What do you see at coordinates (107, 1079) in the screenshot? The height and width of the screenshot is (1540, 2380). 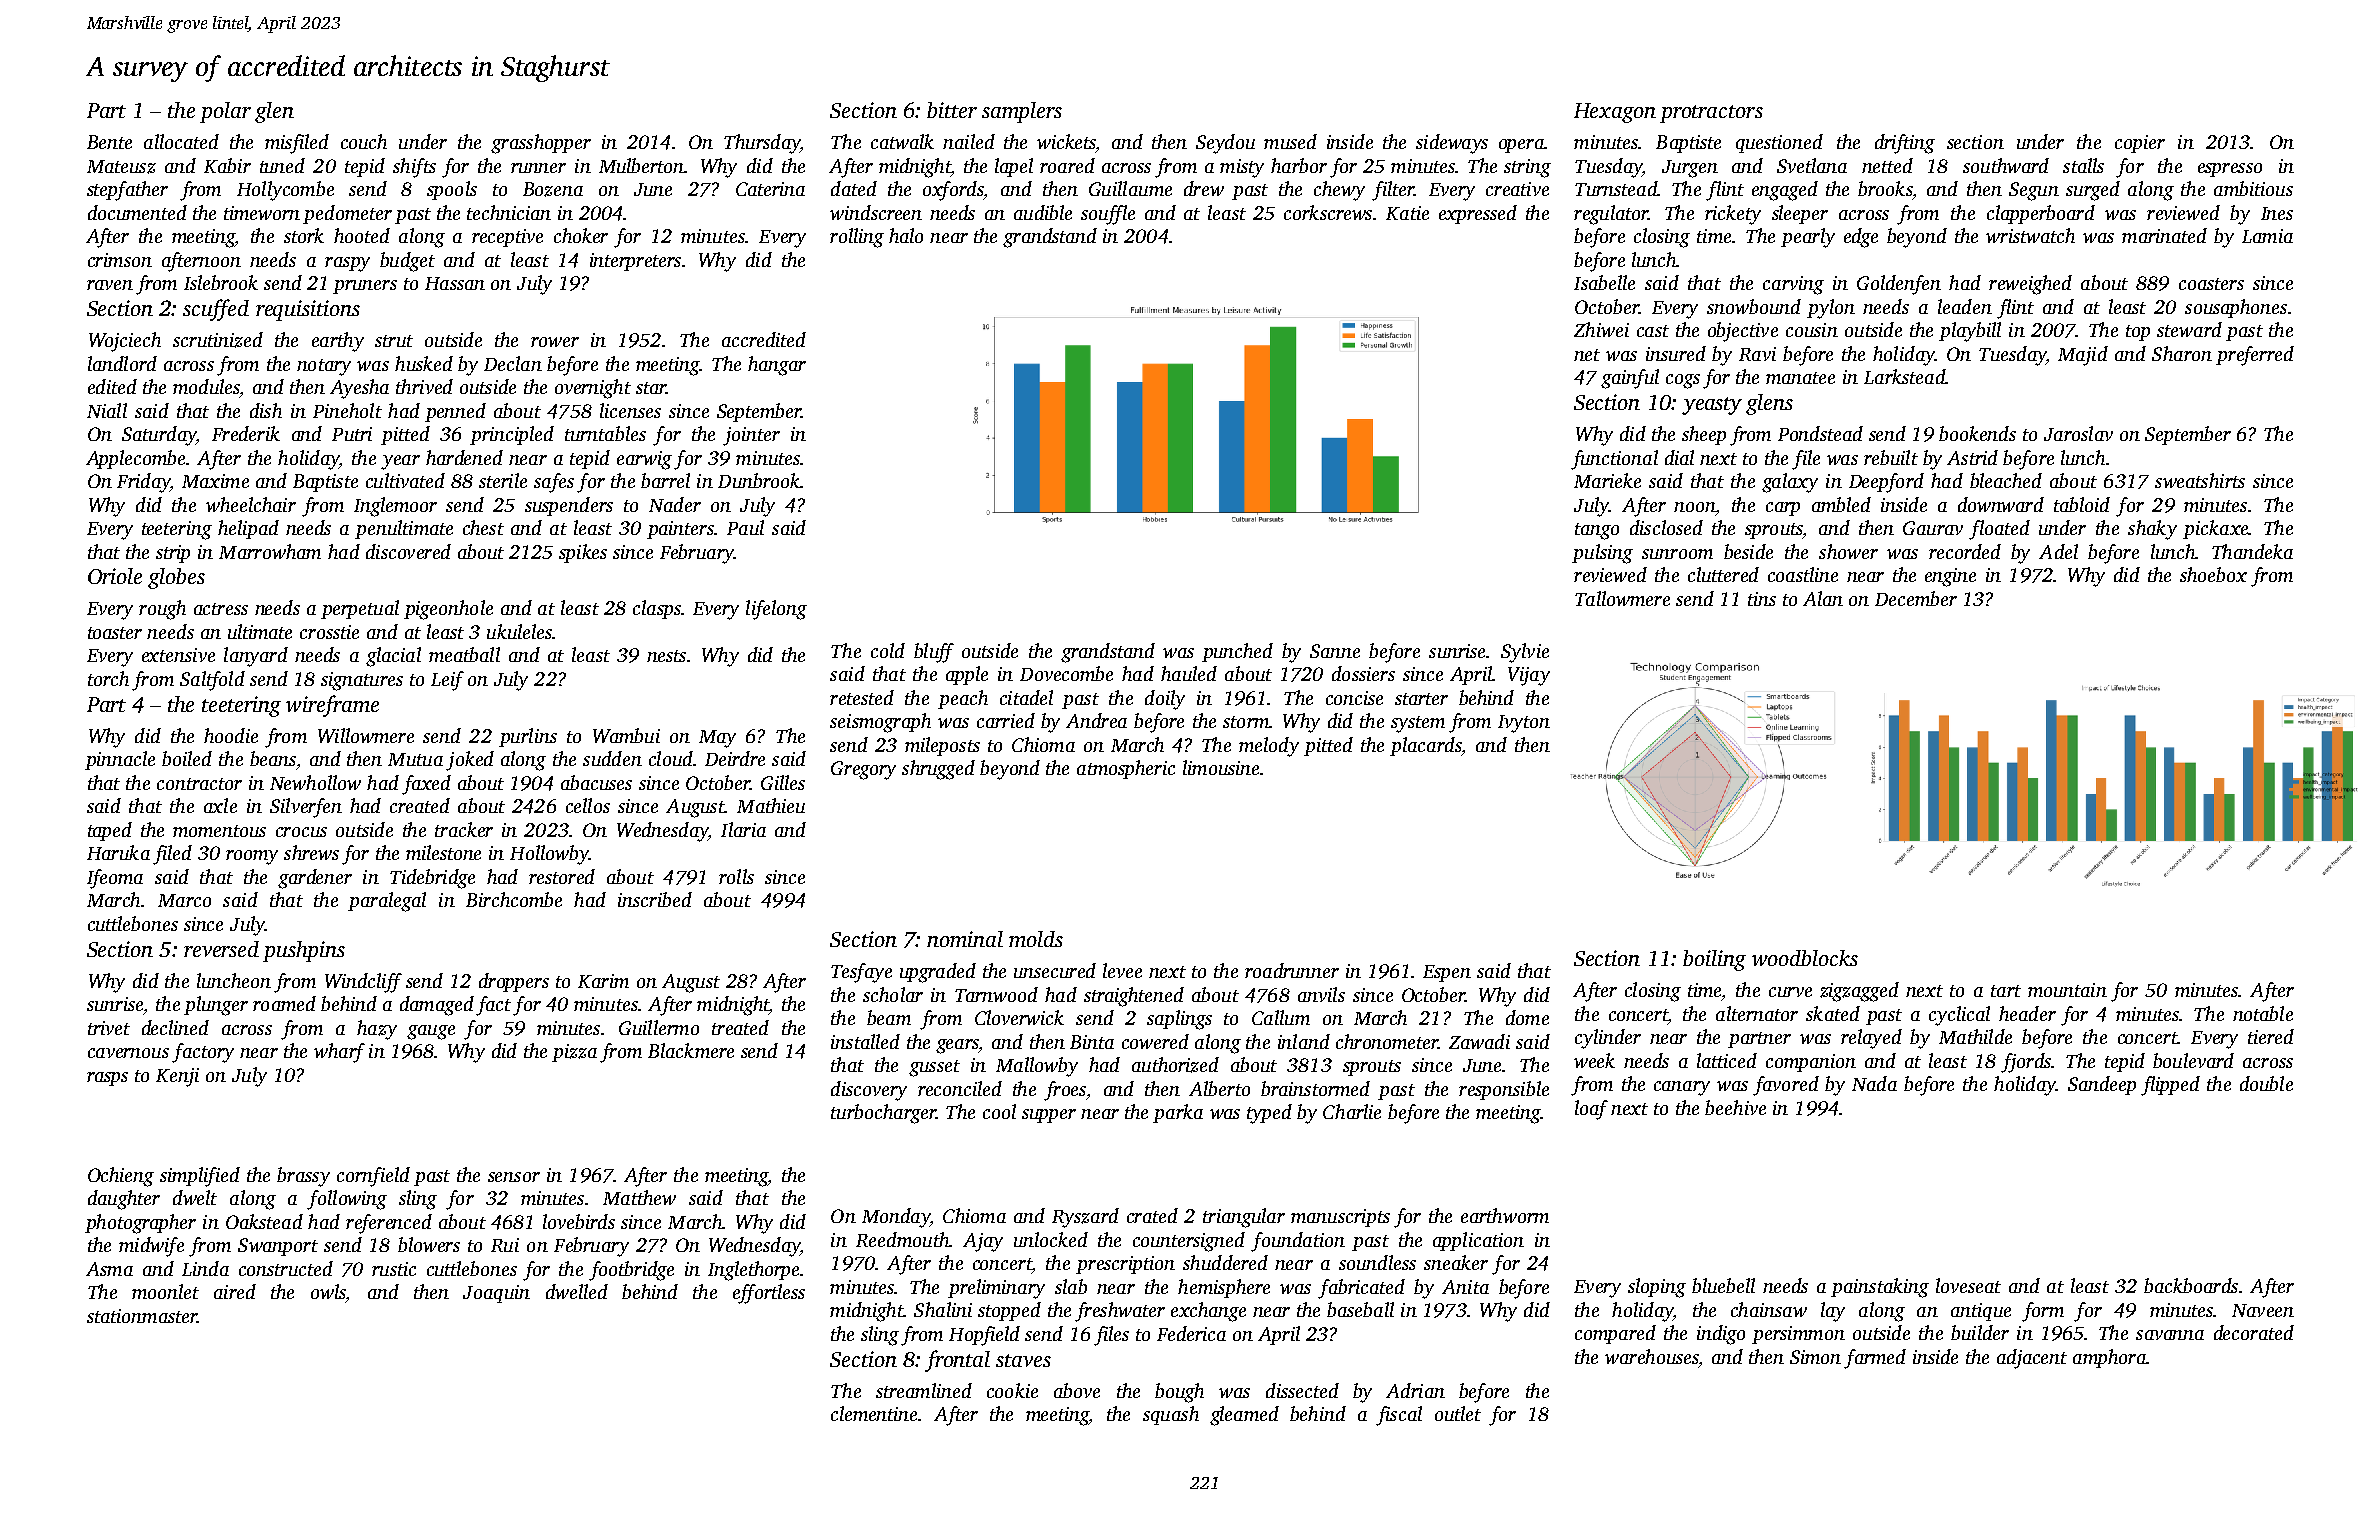 I see `rasps` at bounding box center [107, 1079].
